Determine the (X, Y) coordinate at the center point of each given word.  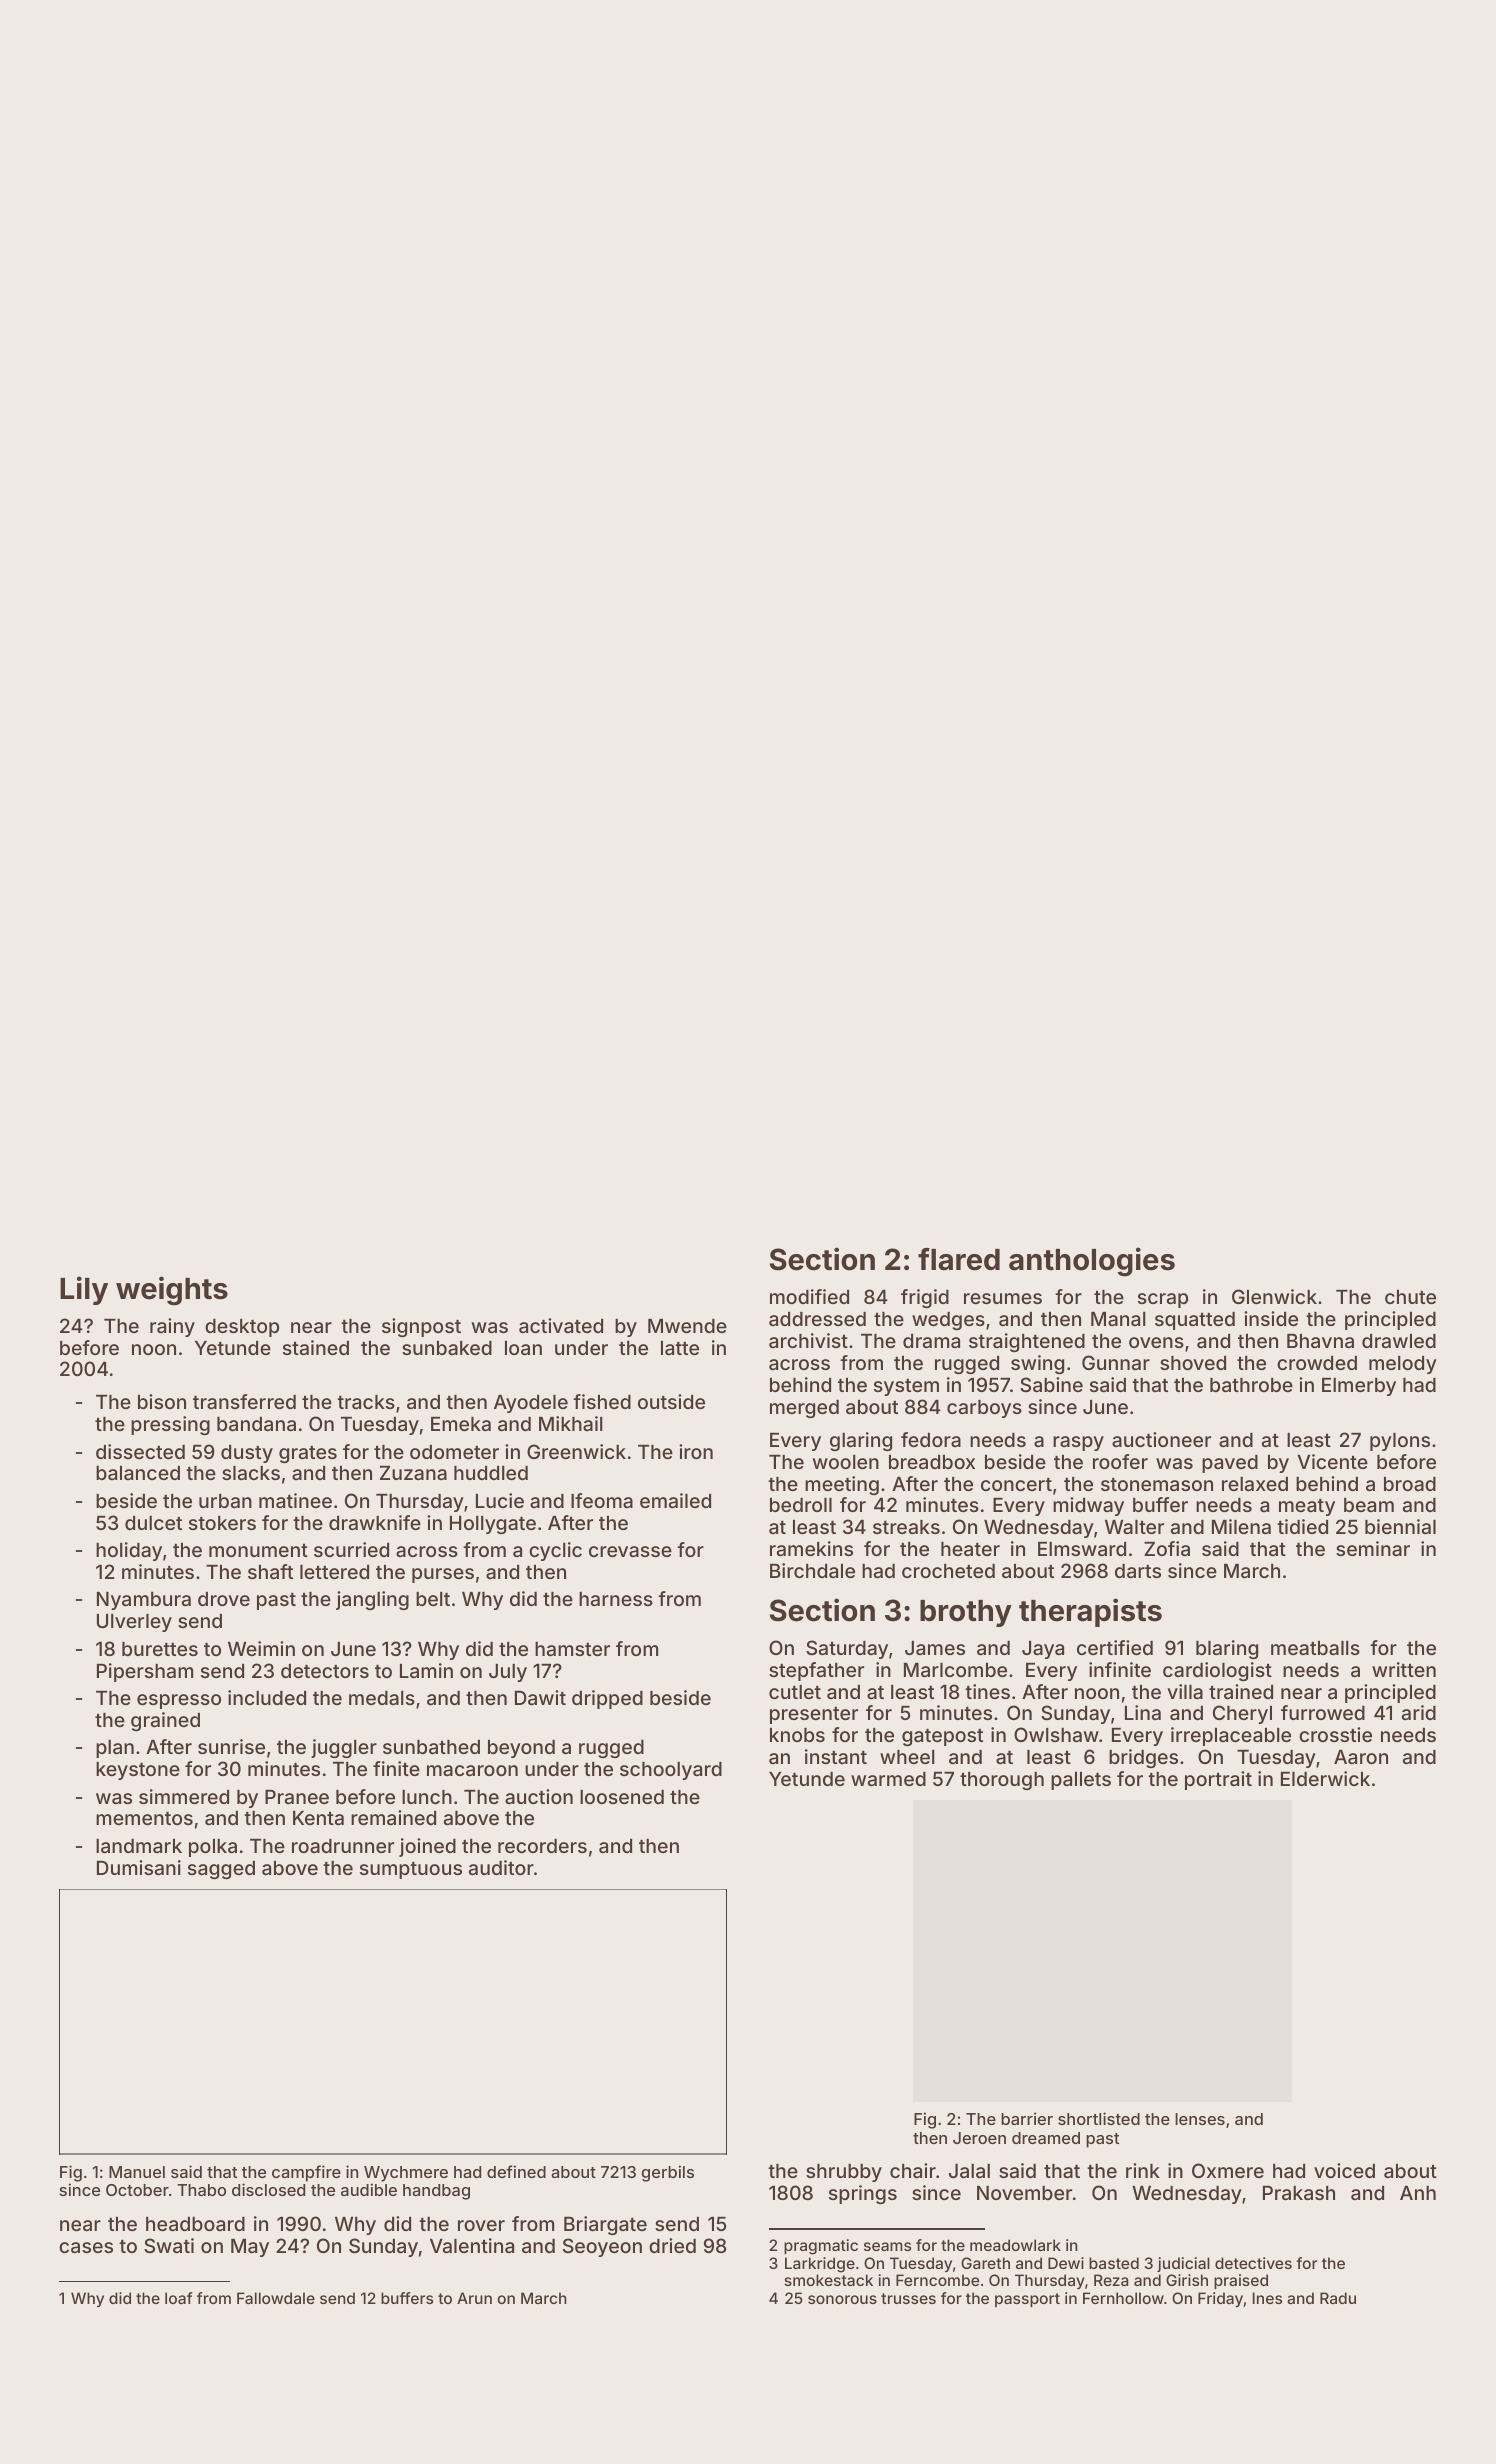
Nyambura (144, 1601)
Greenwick (576, 1451)
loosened (622, 1797)
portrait (1218, 1780)
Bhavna (1320, 1341)
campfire (306, 2173)
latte (680, 1348)
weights (172, 1291)
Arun (474, 2298)
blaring (1227, 1649)
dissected (140, 1451)
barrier (1027, 2118)
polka (213, 1848)
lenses (1200, 2119)
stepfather (816, 1671)
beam (1369, 1505)
